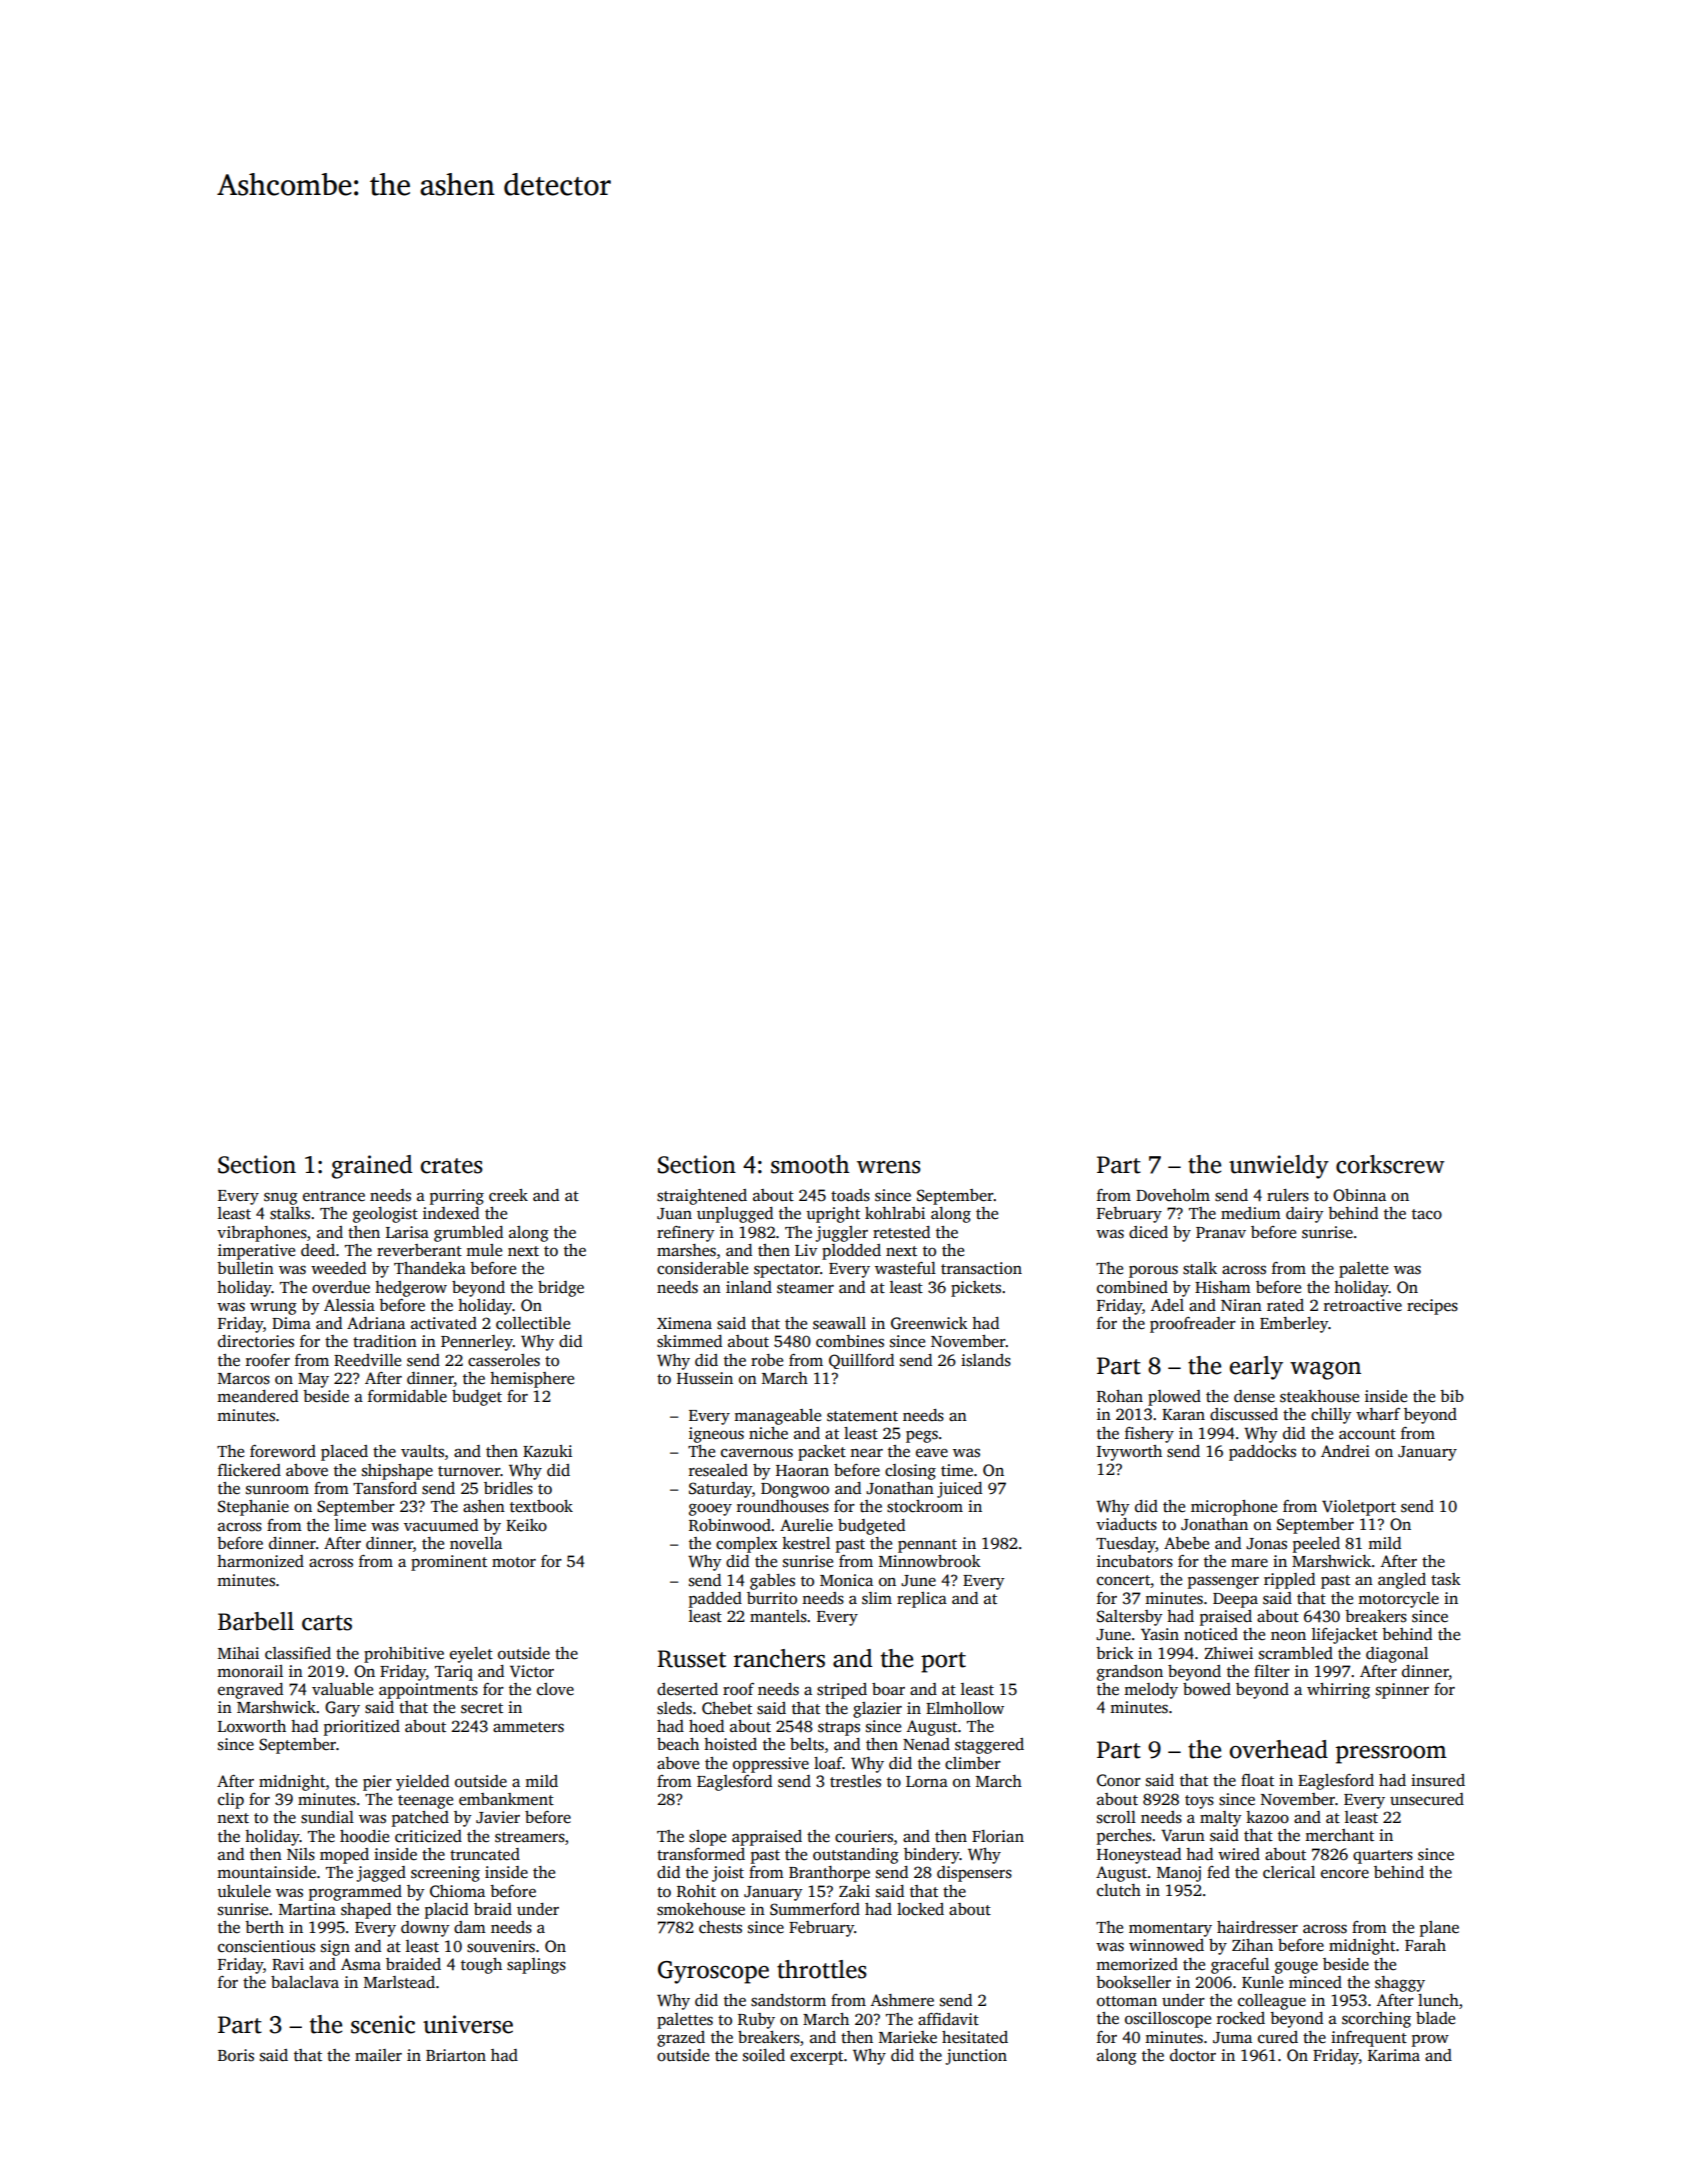 The width and height of the image is (1683, 2178). I want to click on smooth, so click(810, 1164).
